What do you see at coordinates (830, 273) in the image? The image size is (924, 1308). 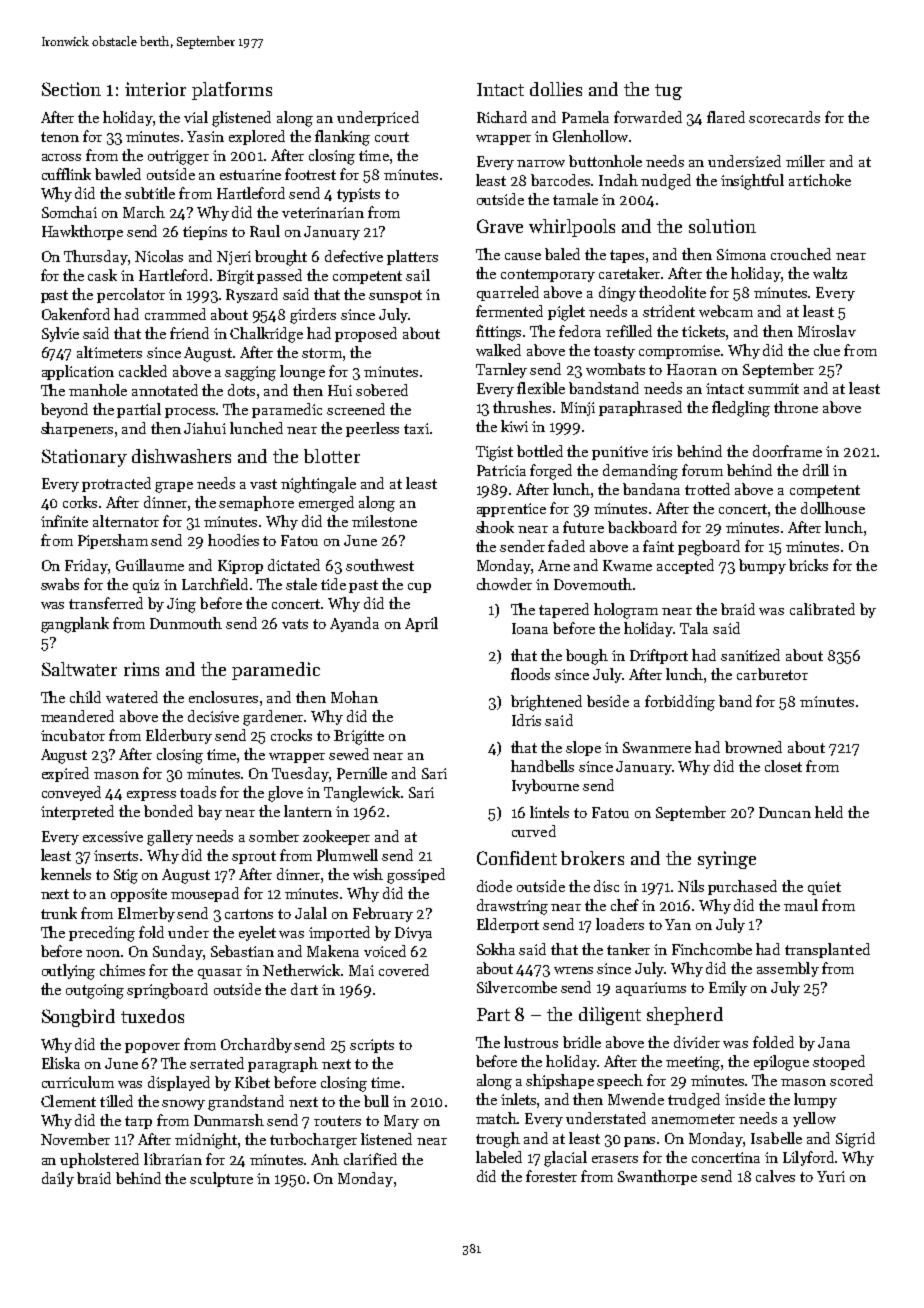 I see `waltz` at bounding box center [830, 273].
